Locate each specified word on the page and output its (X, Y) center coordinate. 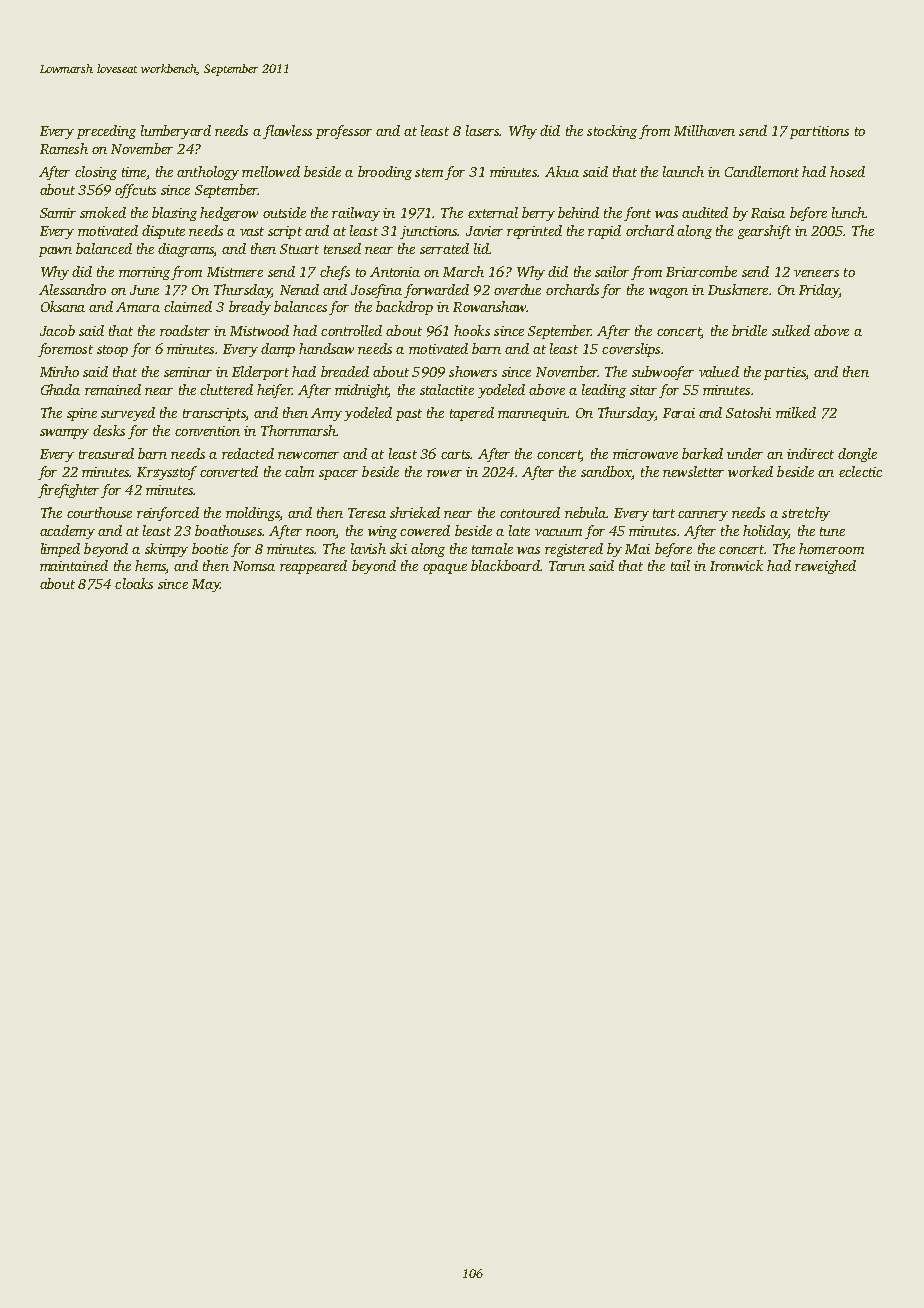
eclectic (860, 471)
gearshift (764, 232)
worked (750, 471)
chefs (335, 273)
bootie (210, 548)
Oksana (63, 306)
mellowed (271, 171)
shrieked (415, 512)
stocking (612, 132)
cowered (425, 530)
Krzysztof (167, 473)
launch (683, 171)
